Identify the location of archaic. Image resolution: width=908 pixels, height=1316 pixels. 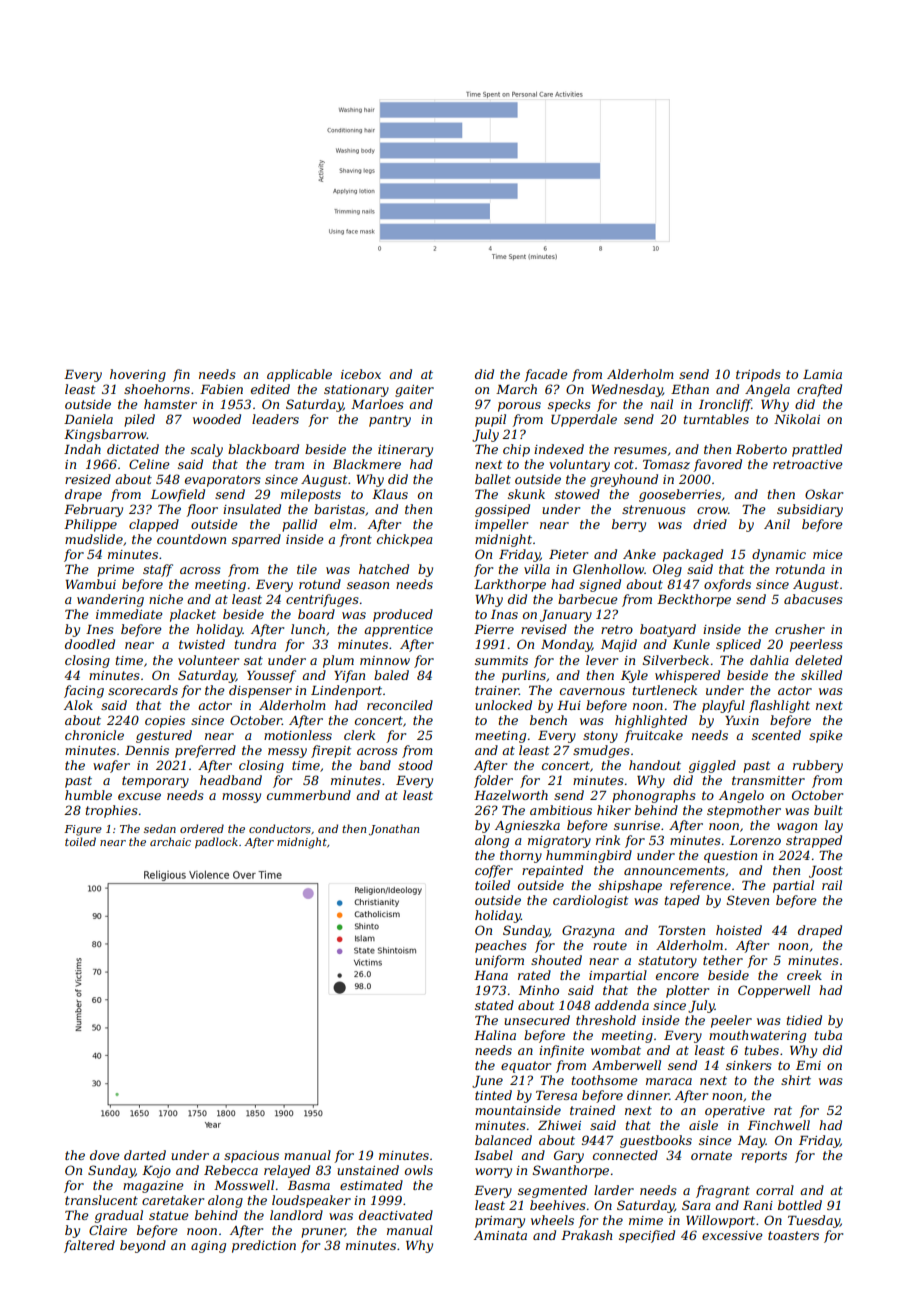
(170, 841).
